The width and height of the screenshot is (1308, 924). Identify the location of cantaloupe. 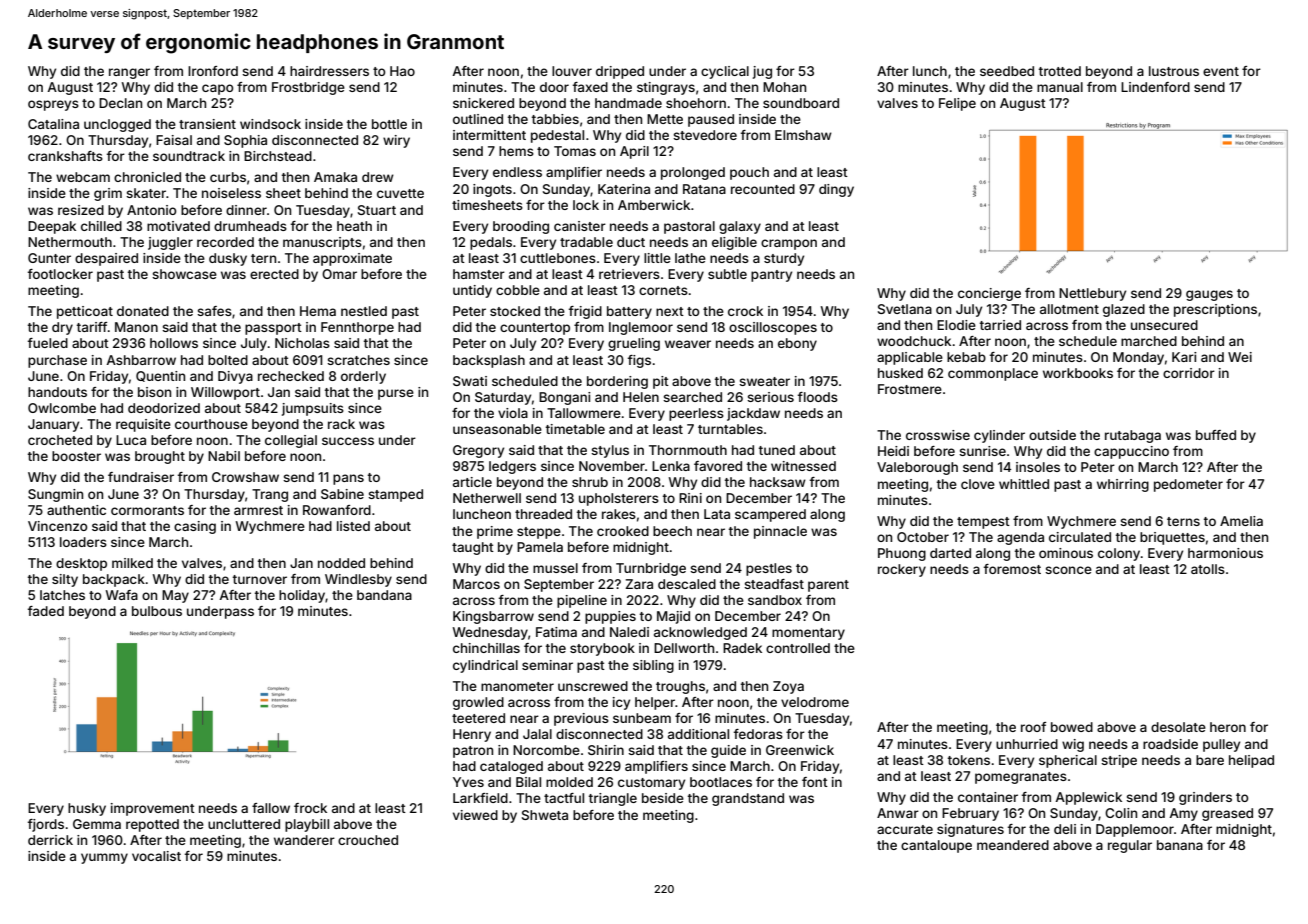
(936, 846).
